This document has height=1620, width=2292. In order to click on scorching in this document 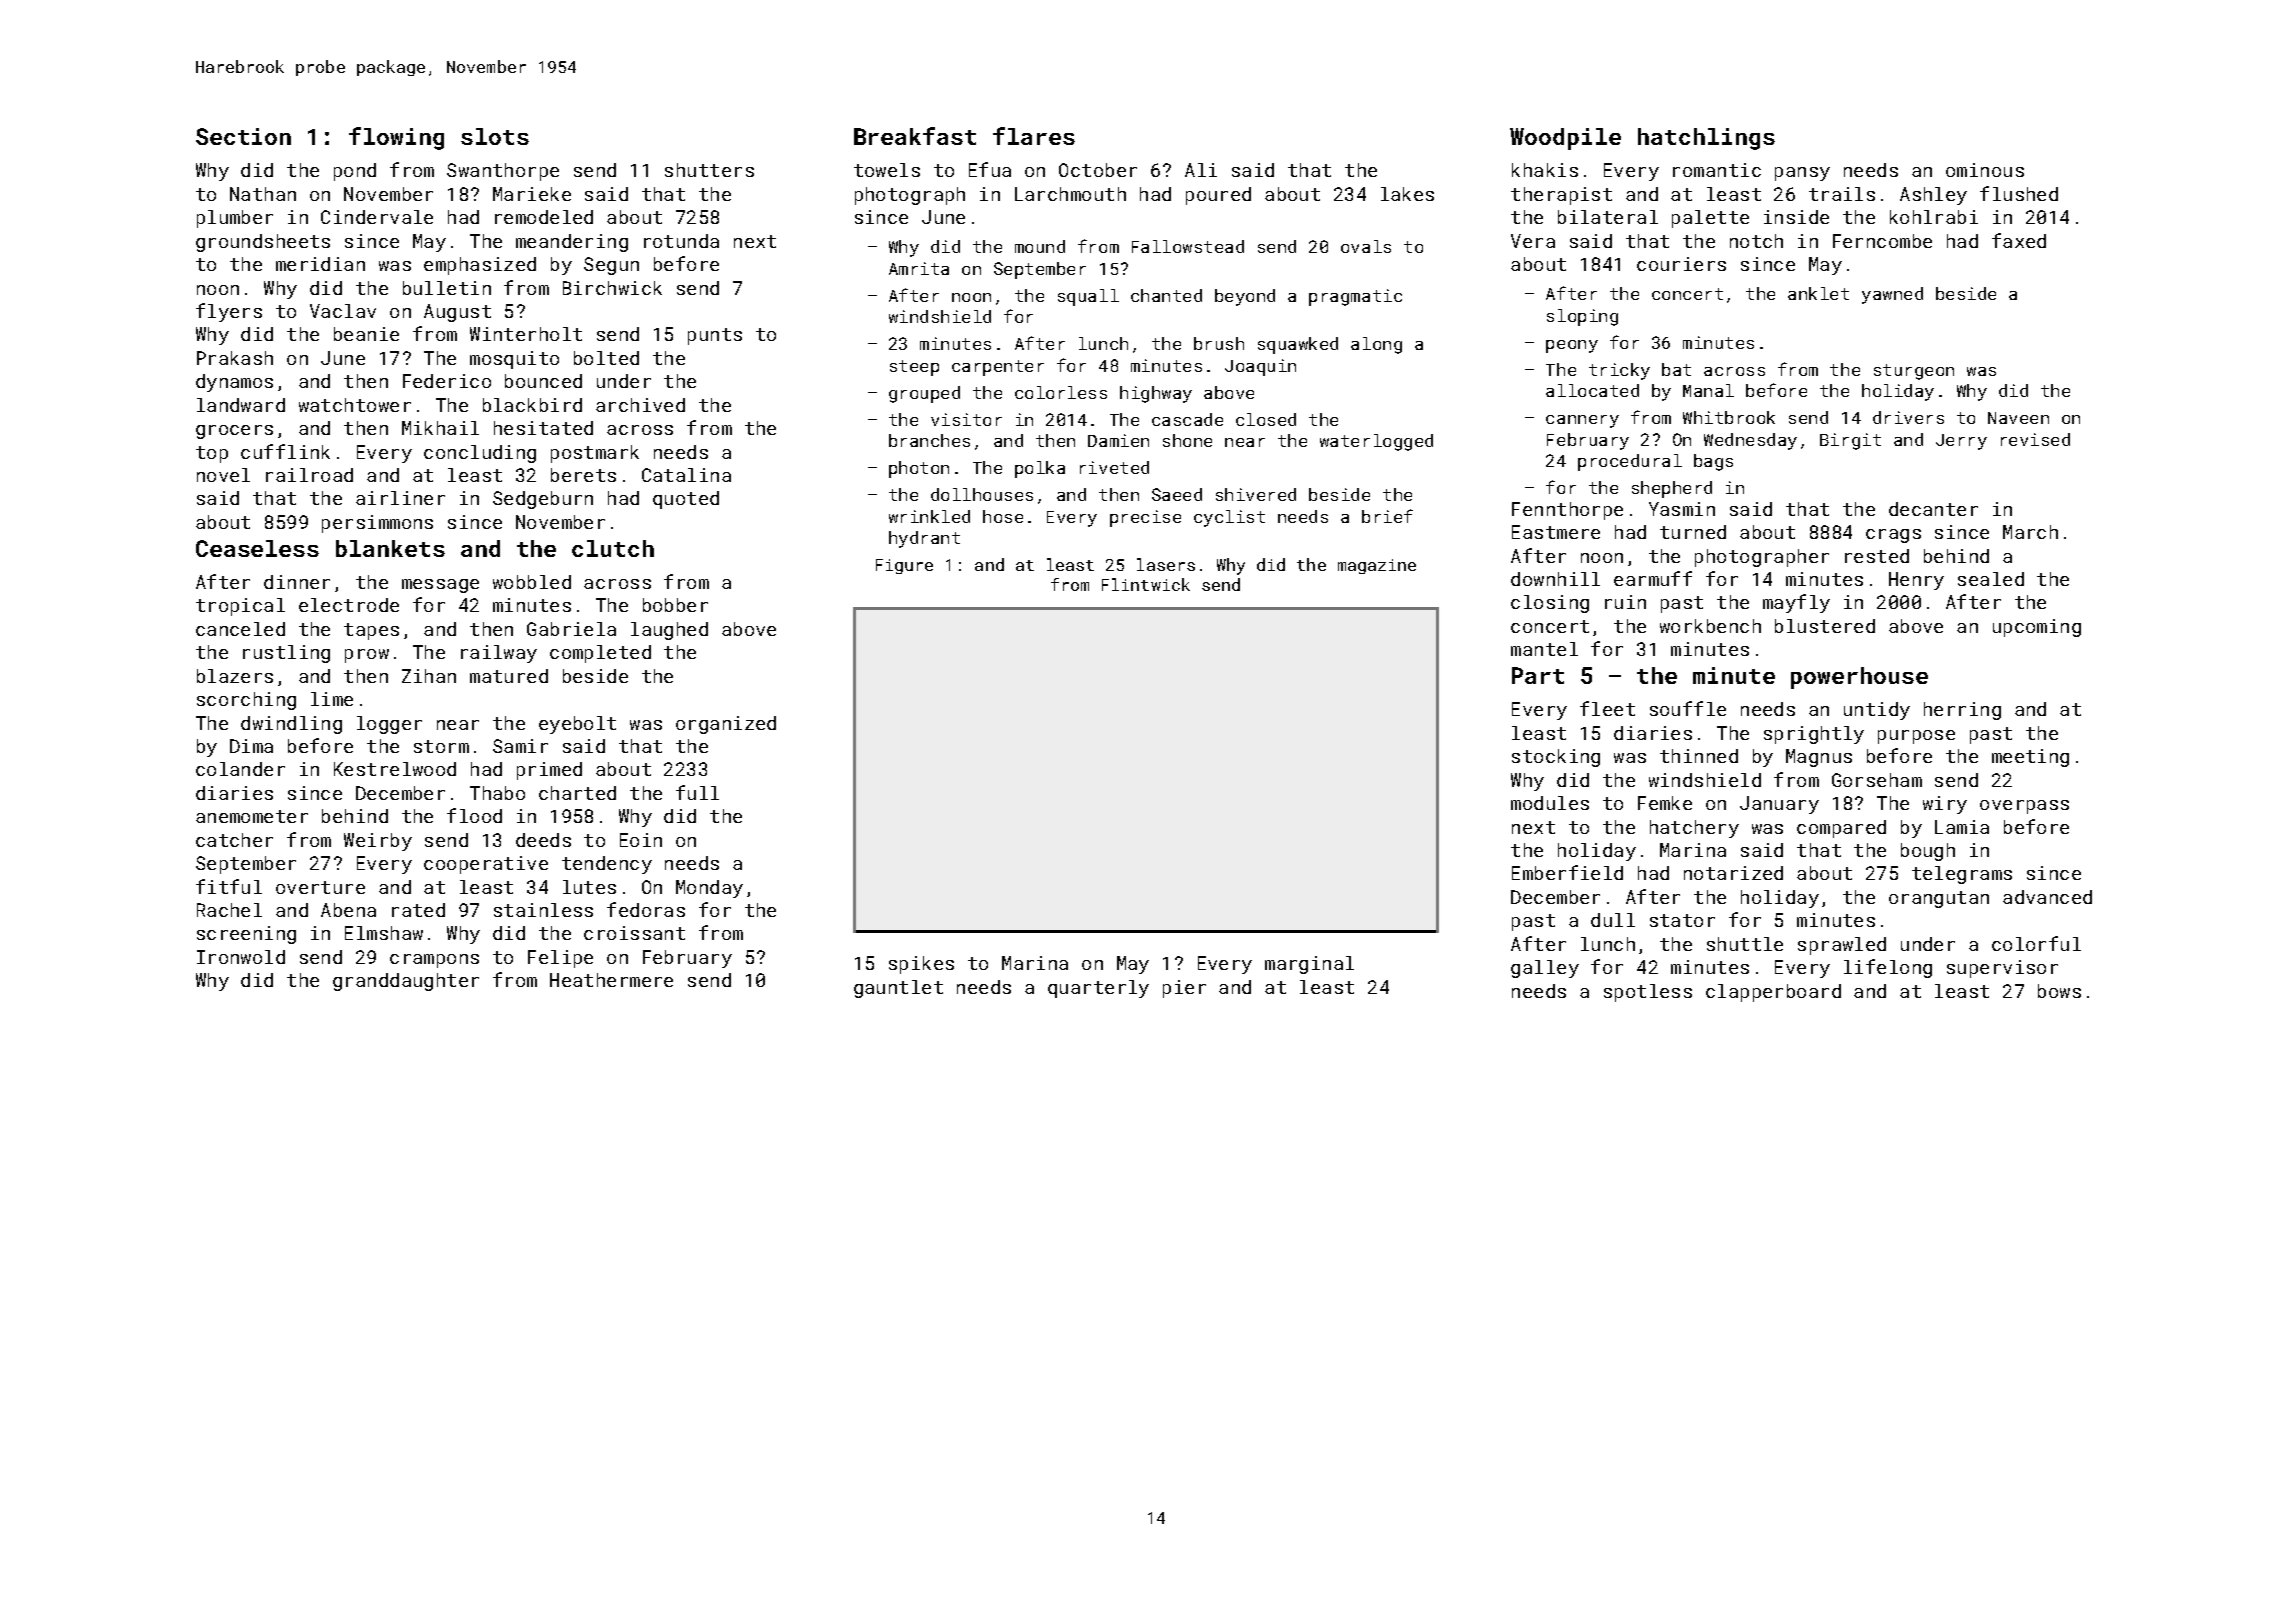, I will do `click(246, 701)`.
